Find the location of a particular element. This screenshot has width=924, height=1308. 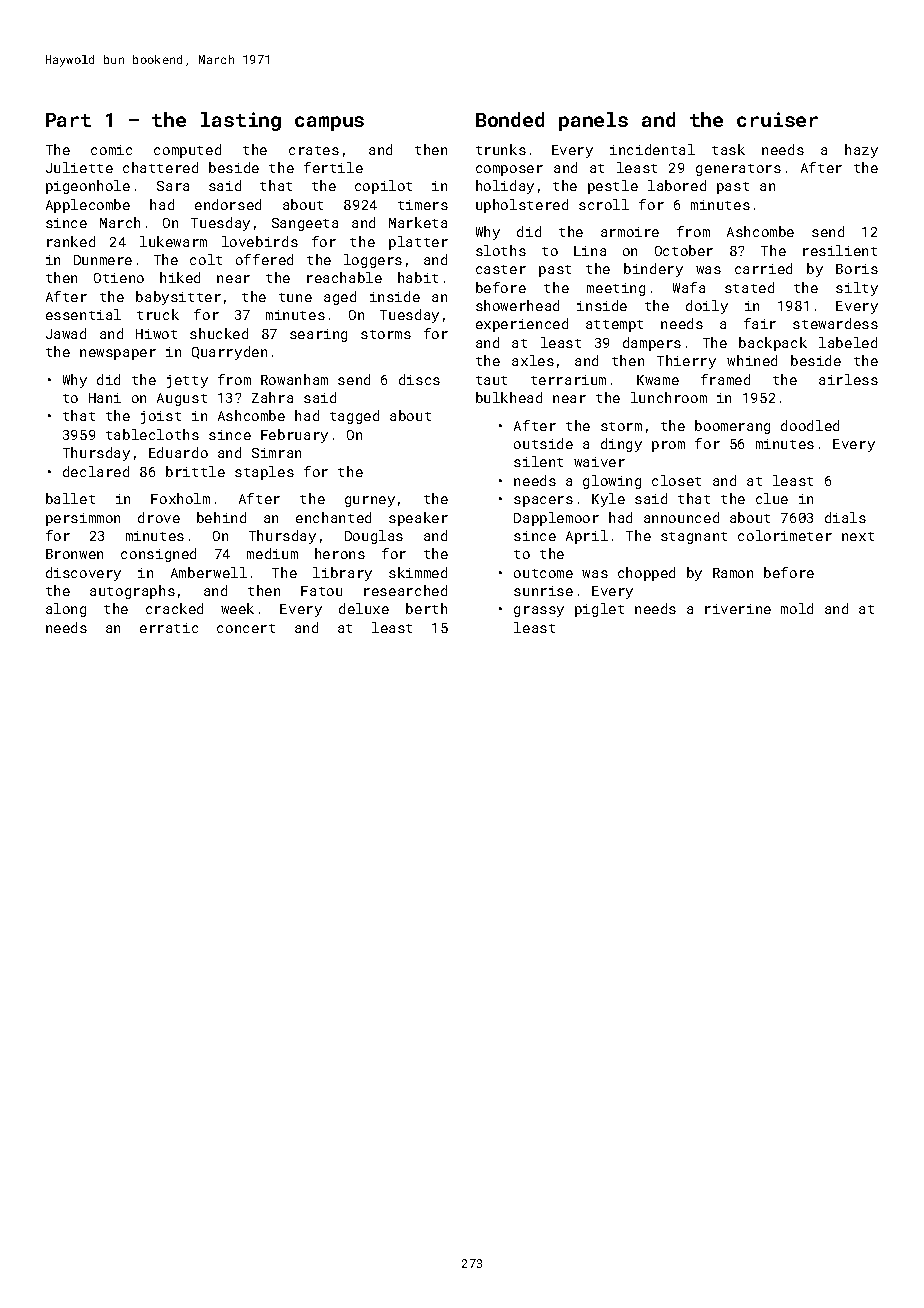

Applecombe is located at coordinates (88, 206).
